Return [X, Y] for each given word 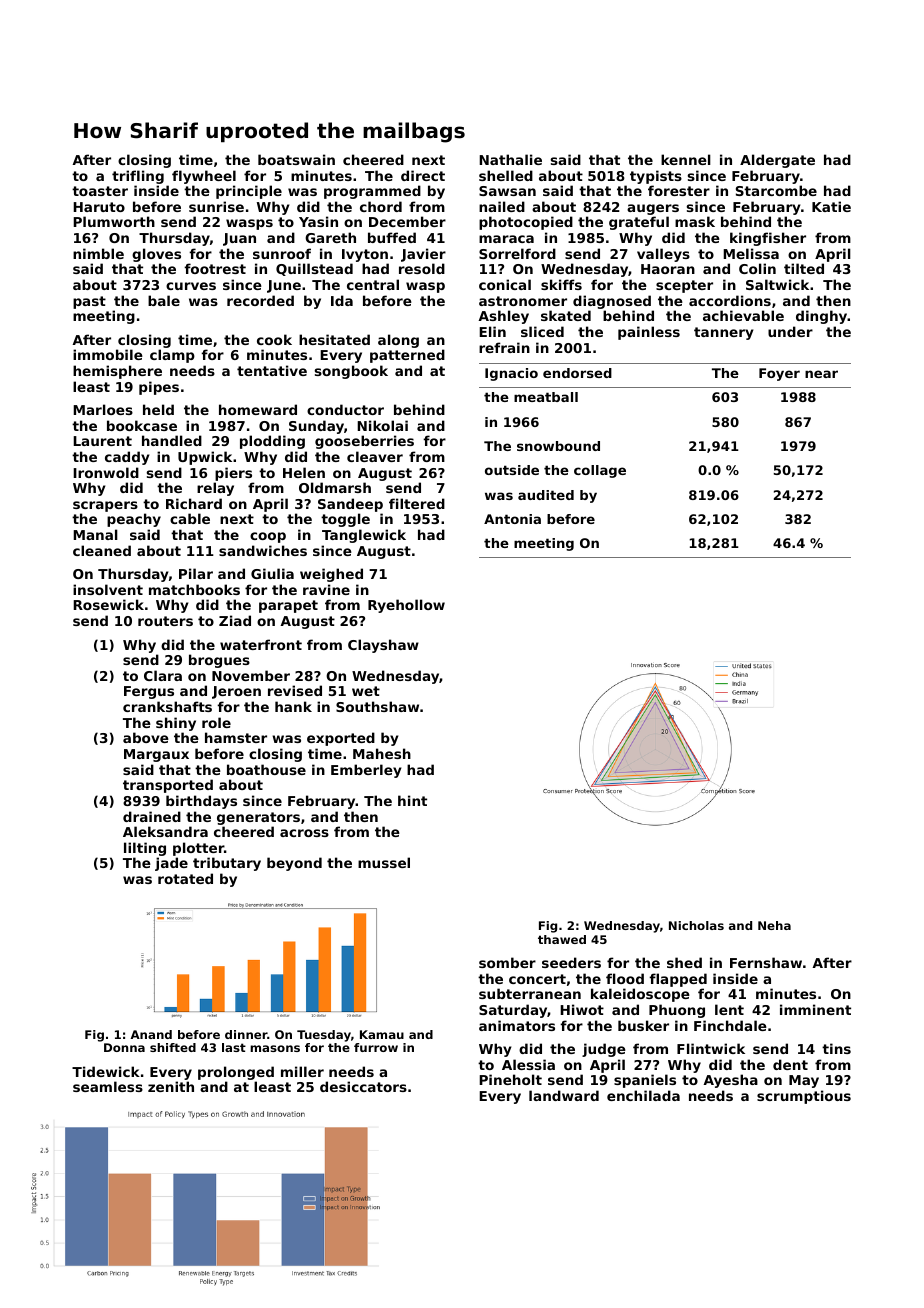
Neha [774, 925]
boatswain [296, 159]
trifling [138, 177]
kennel [686, 159]
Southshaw [377, 706]
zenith [171, 1086]
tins [836, 1048]
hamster [236, 737]
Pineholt [510, 1079]
